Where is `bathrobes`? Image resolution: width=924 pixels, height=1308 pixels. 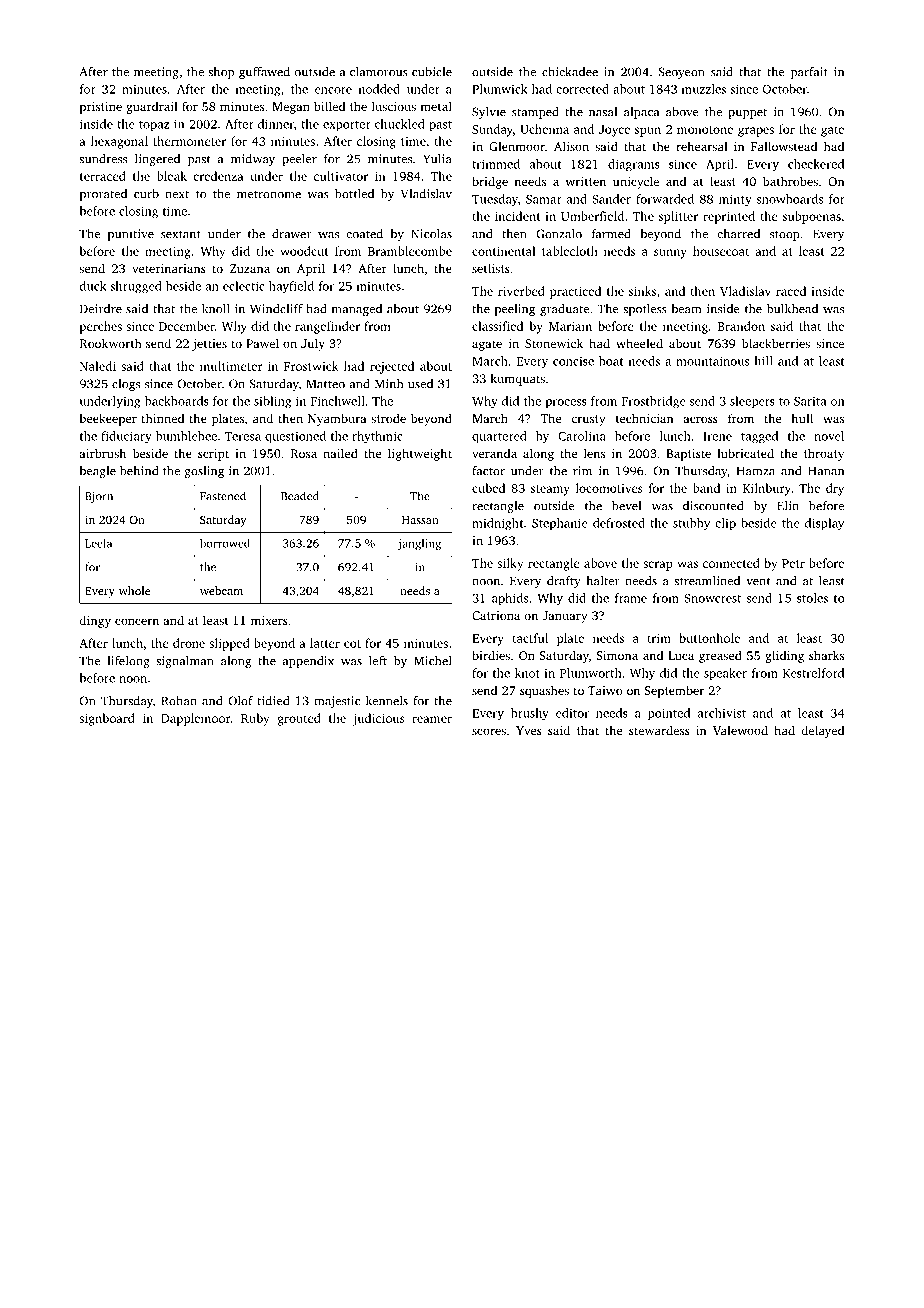
bathrobes is located at coordinates (790, 181).
